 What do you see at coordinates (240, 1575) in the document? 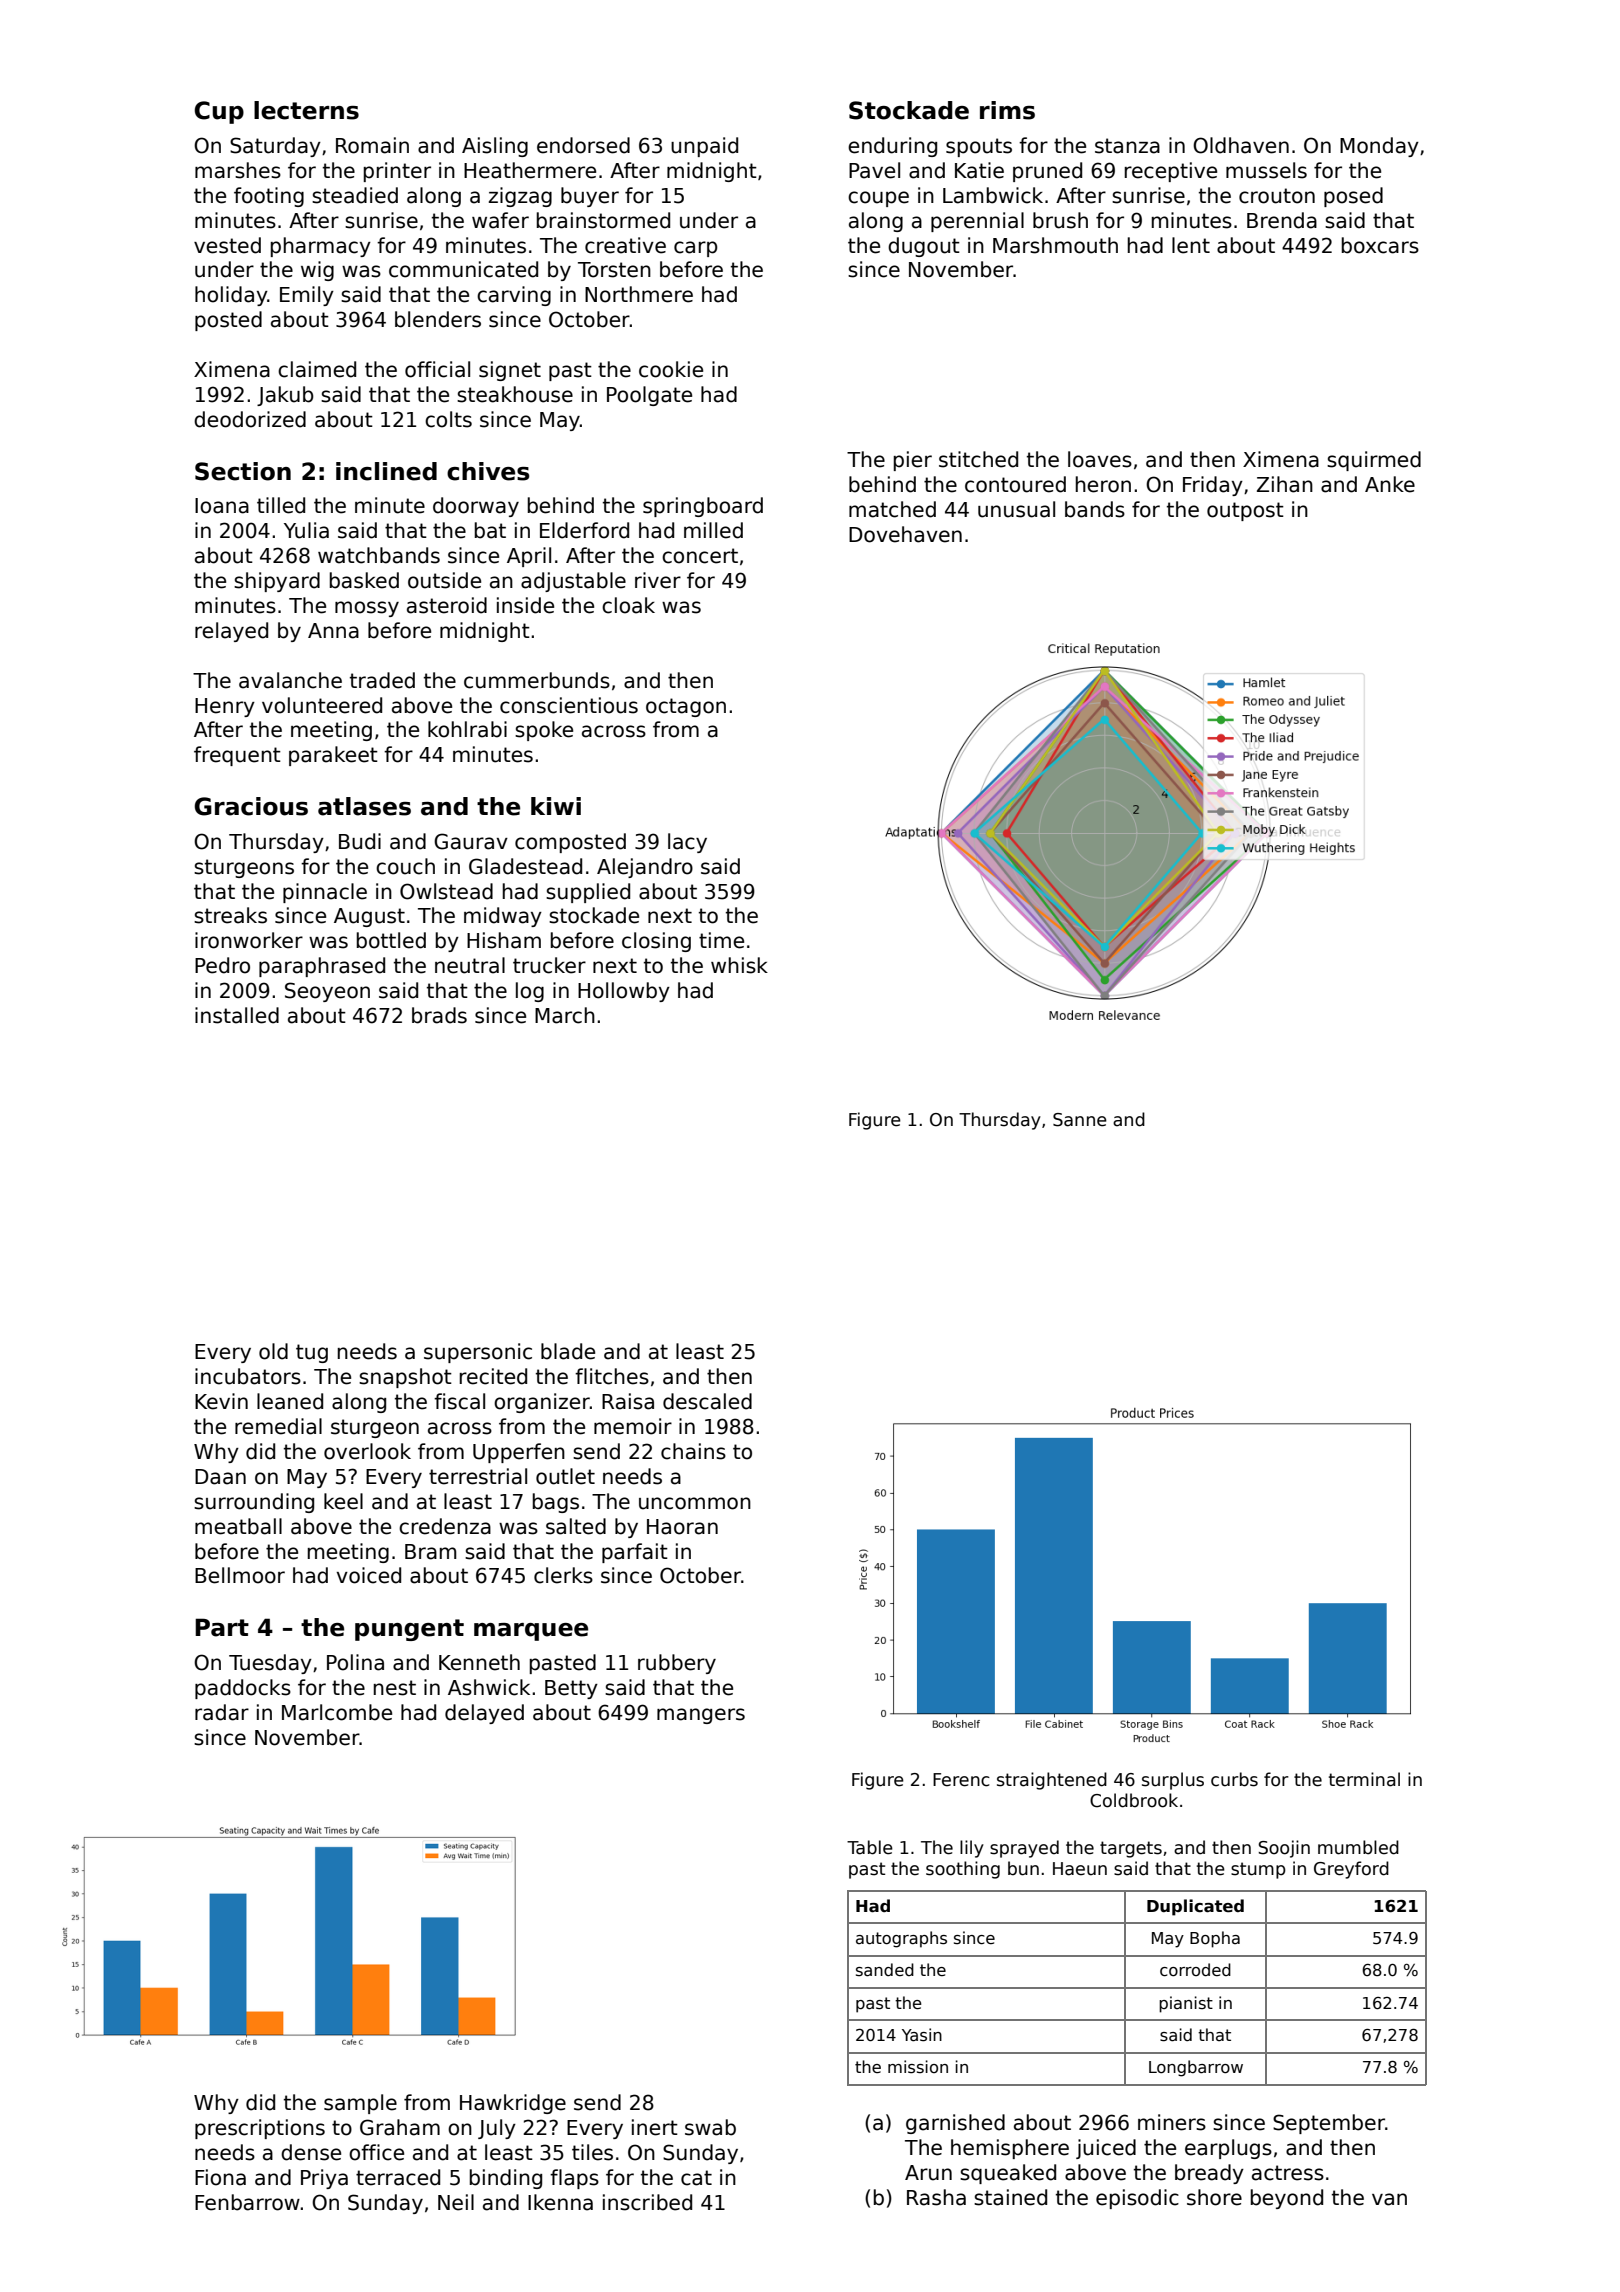
I see `Bellmoor` at bounding box center [240, 1575].
